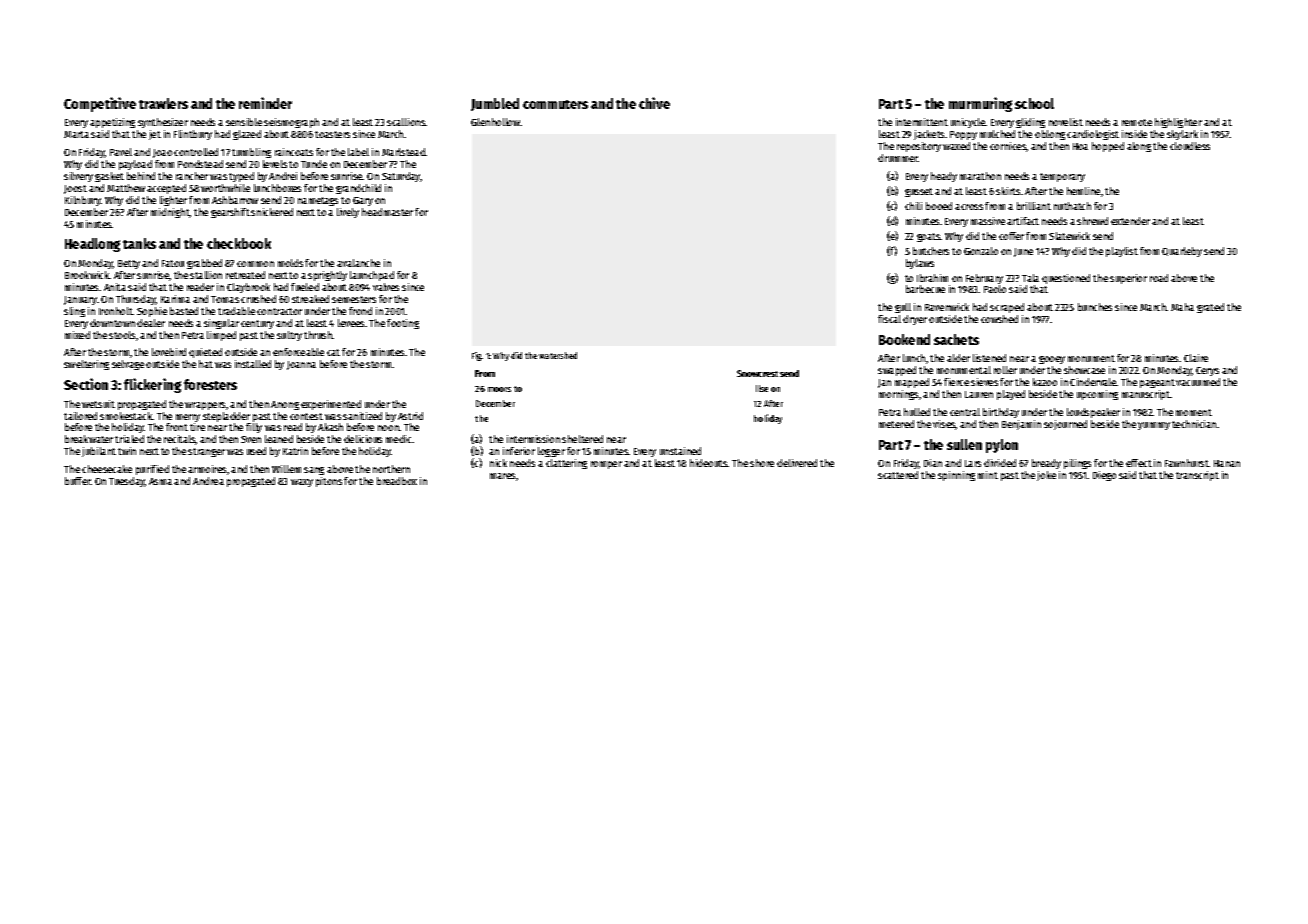  I want to click on central, so click(965, 412).
